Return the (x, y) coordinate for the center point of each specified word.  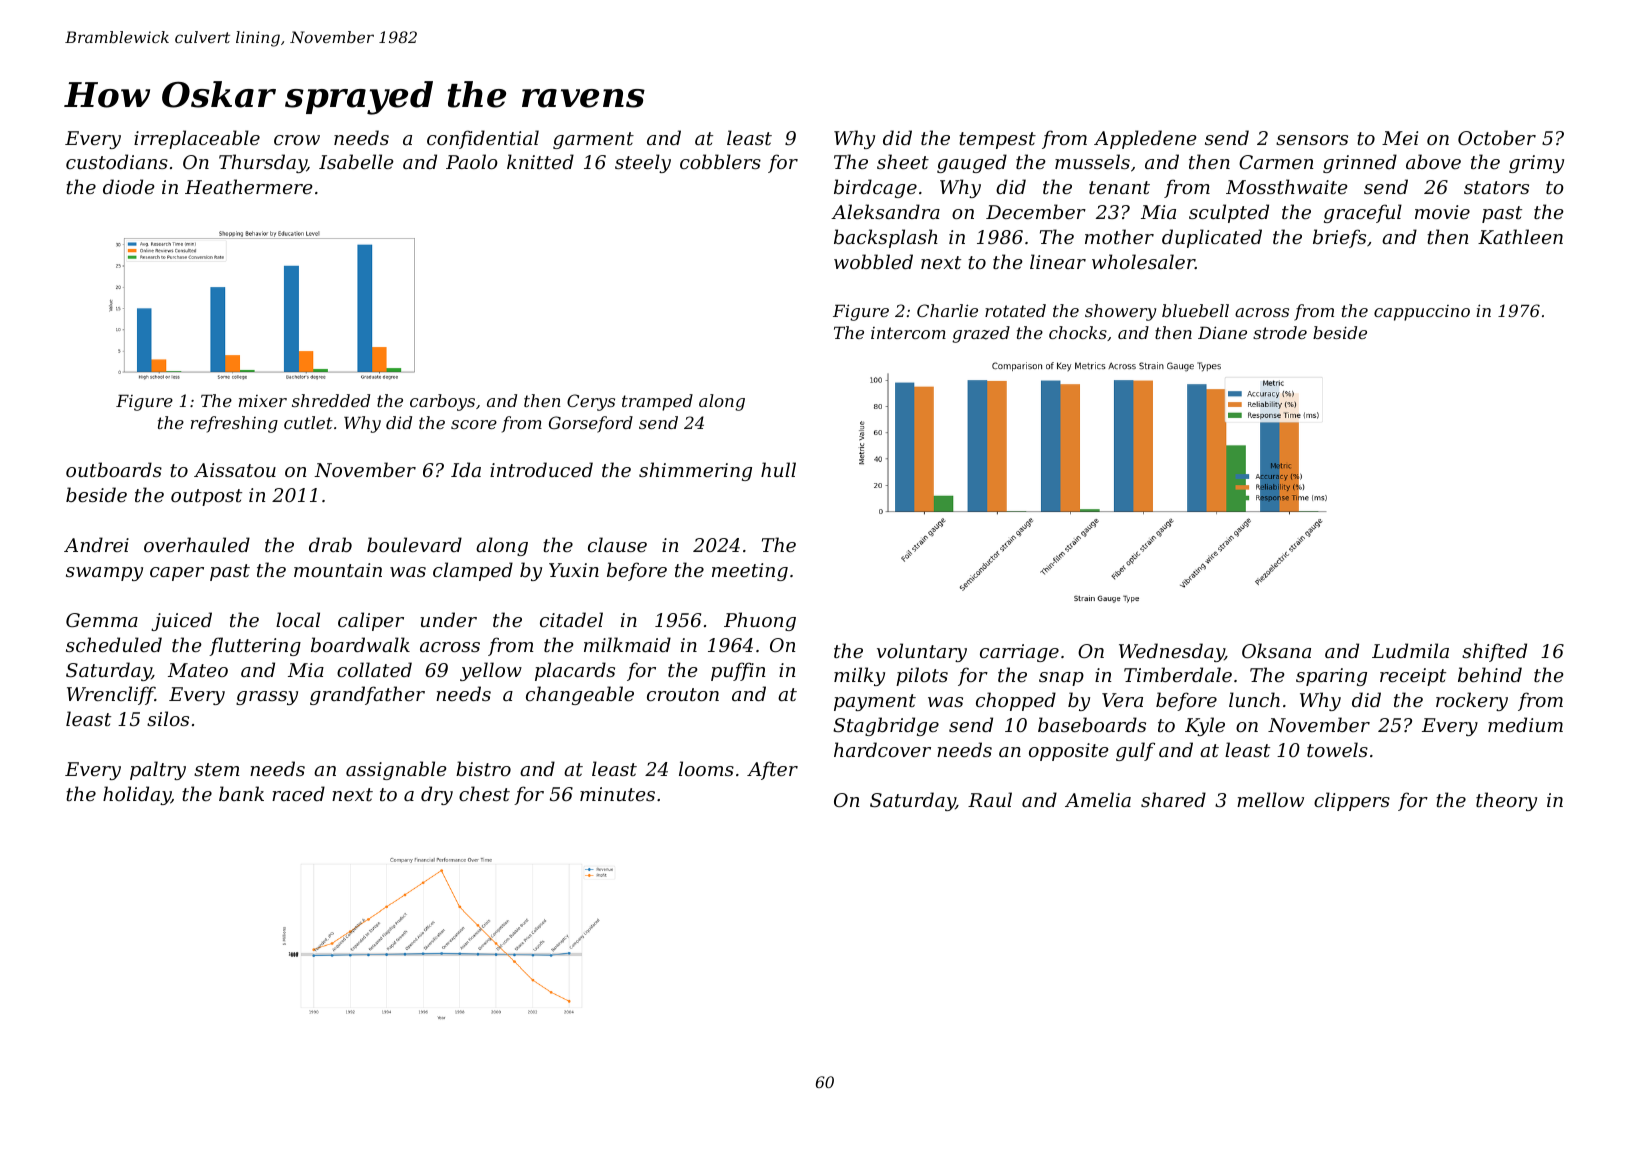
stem (216, 769)
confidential (483, 139)
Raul (990, 799)
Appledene (1145, 139)
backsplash (886, 238)
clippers (1352, 801)
